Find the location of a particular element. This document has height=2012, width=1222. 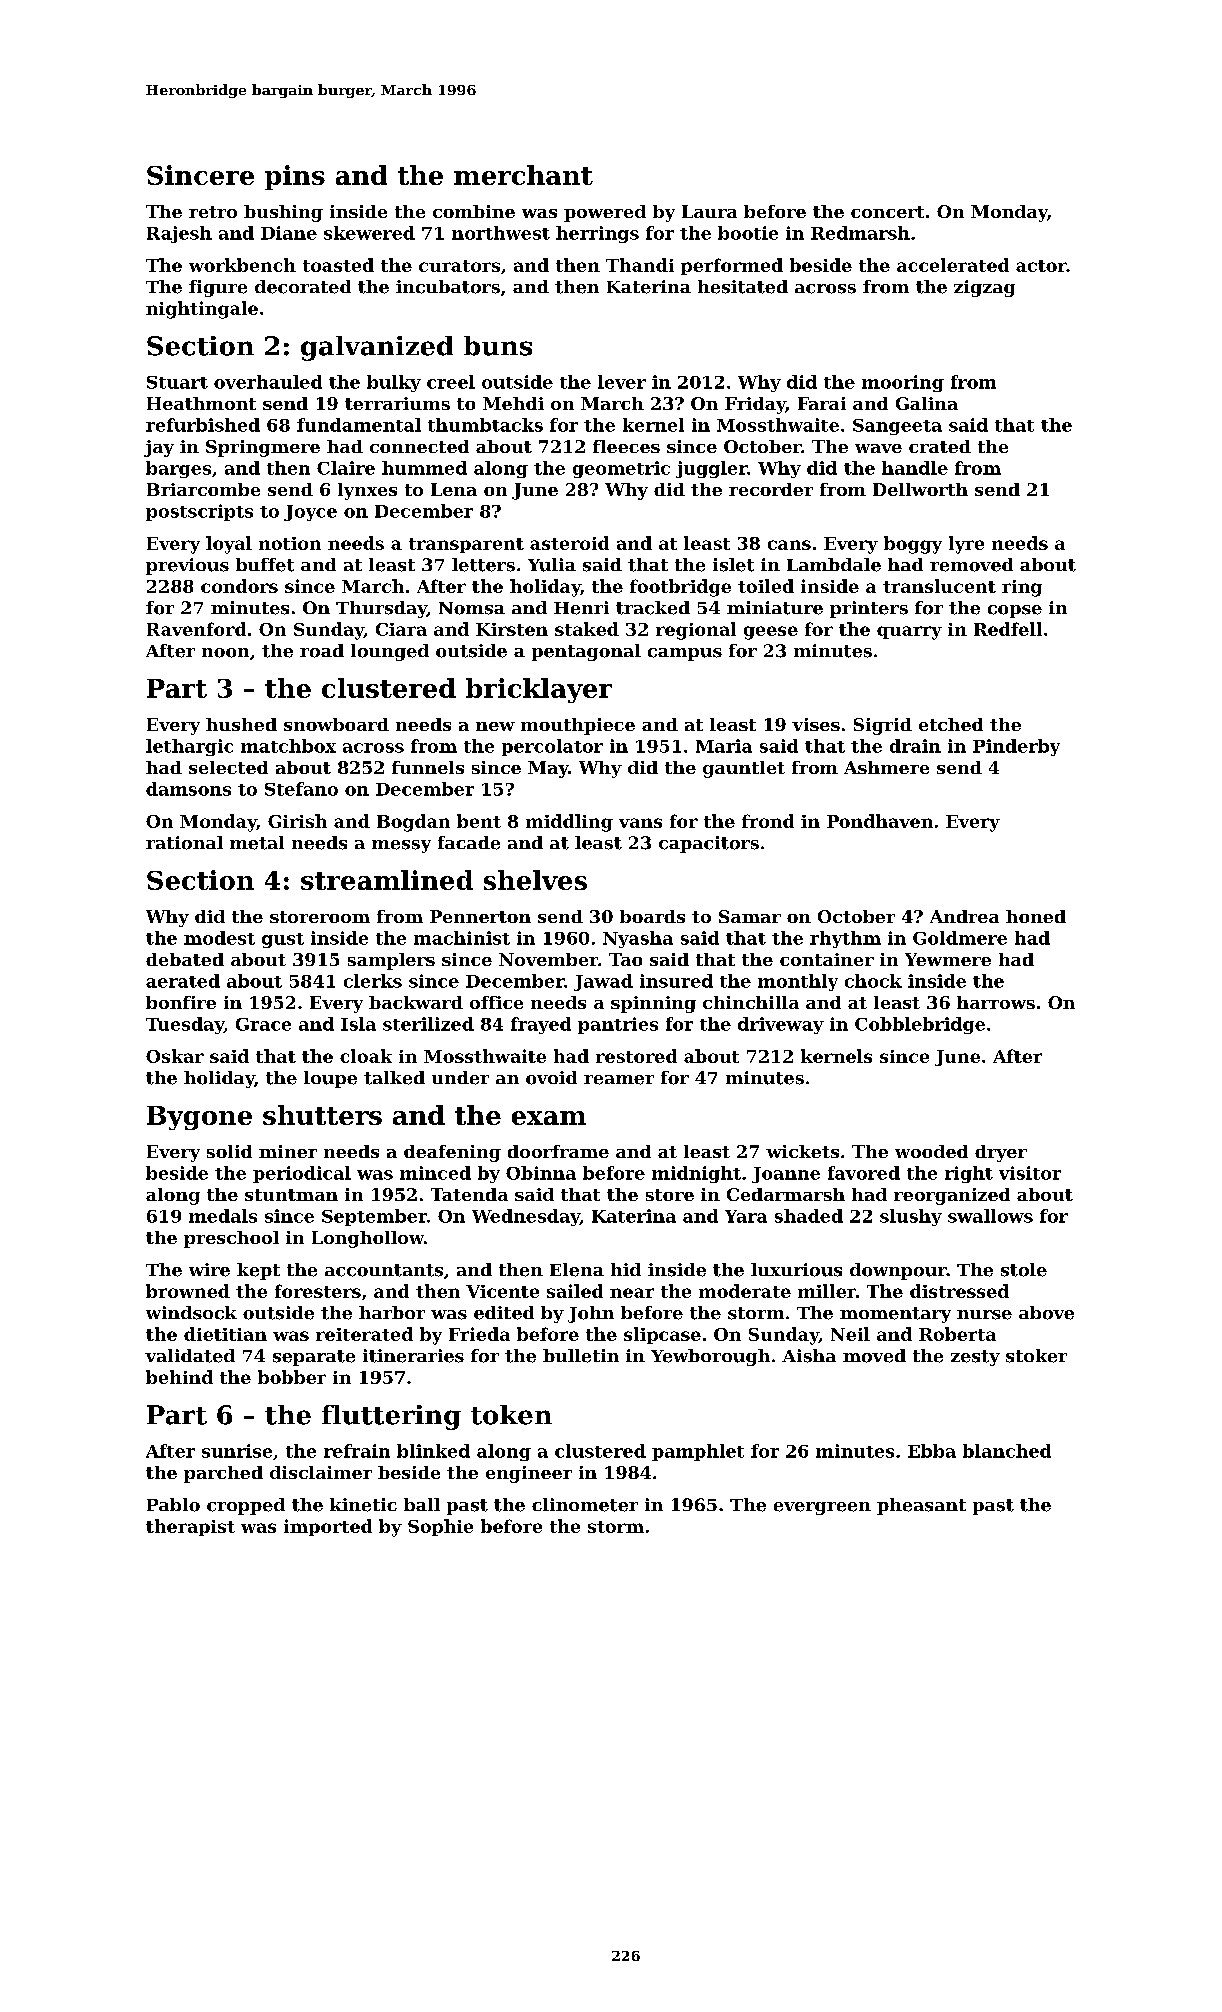

pheasant is located at coordinates (921, 1506).
